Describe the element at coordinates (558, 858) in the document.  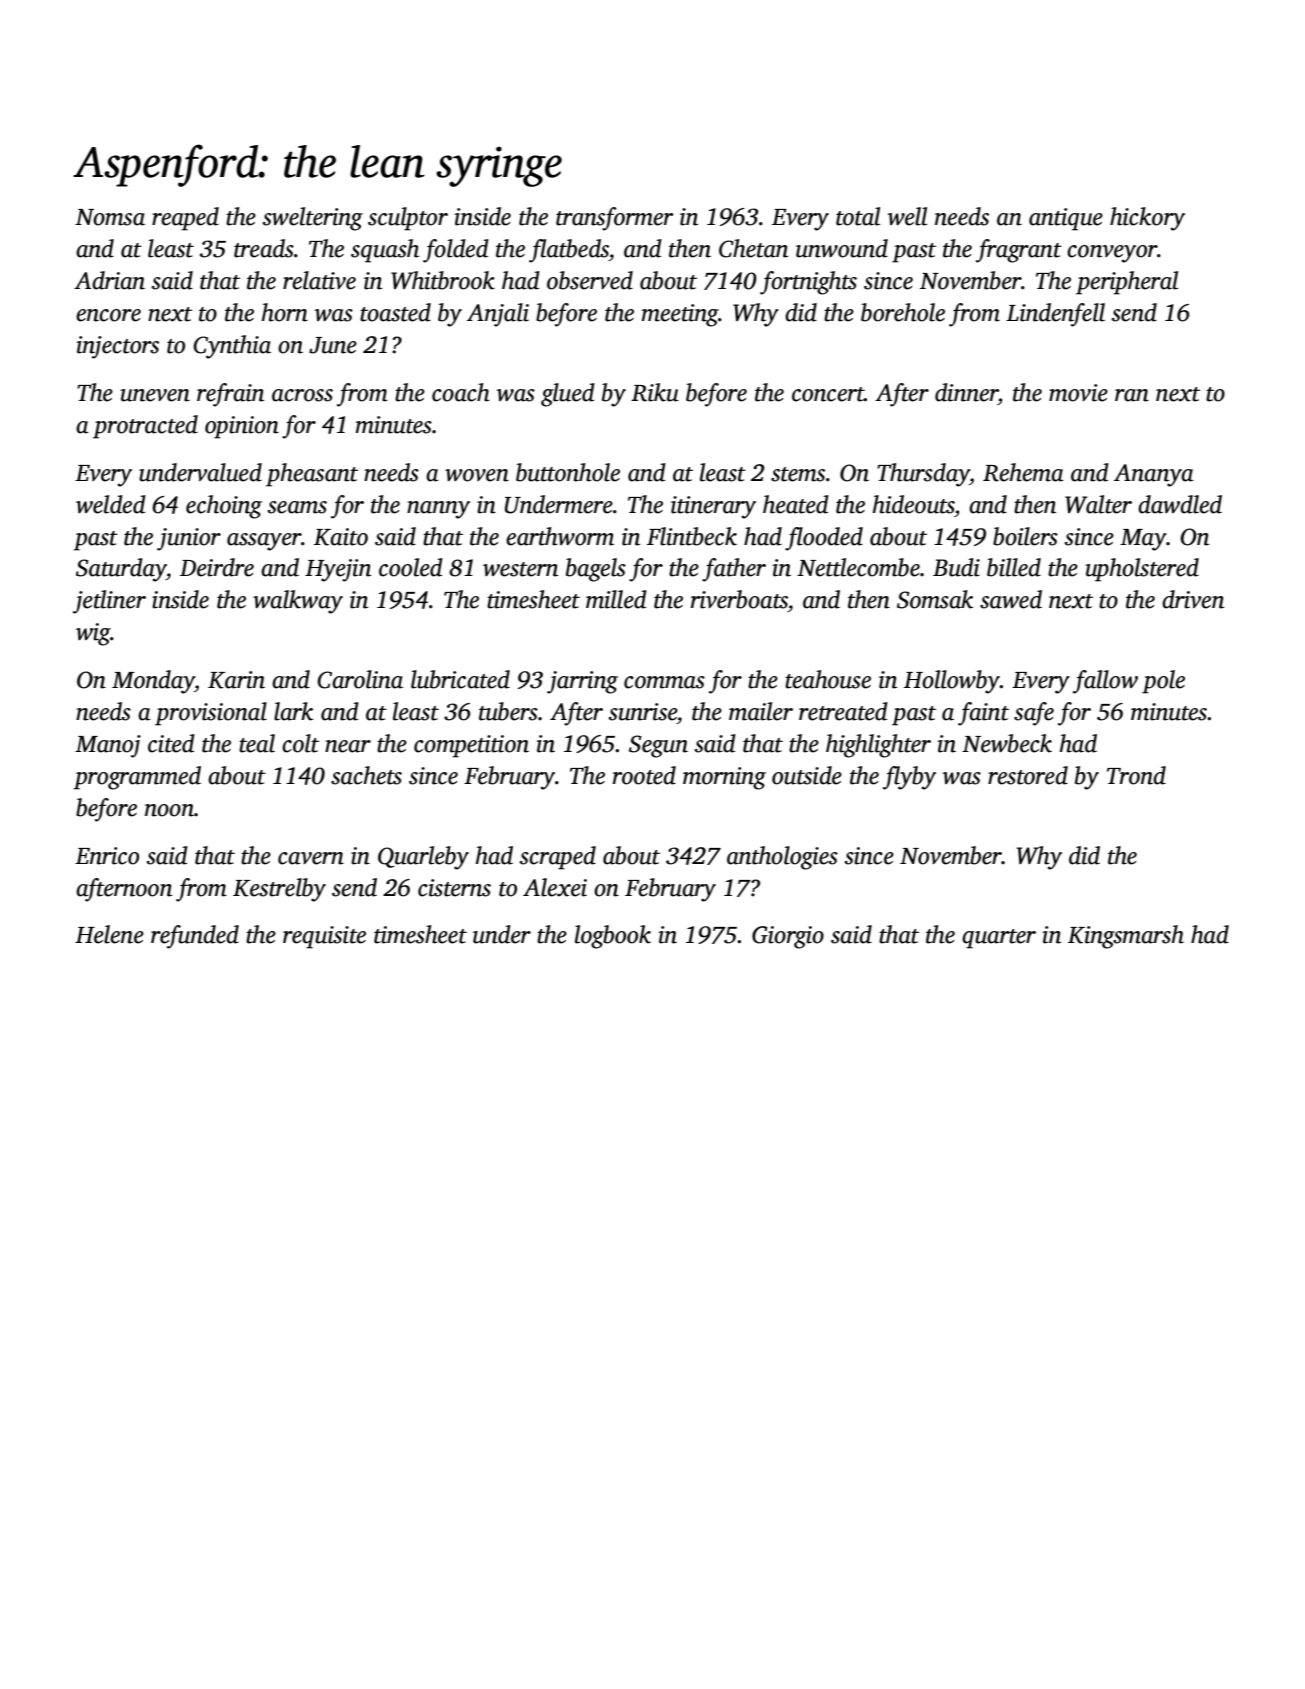
I see `scraped` at that location.
